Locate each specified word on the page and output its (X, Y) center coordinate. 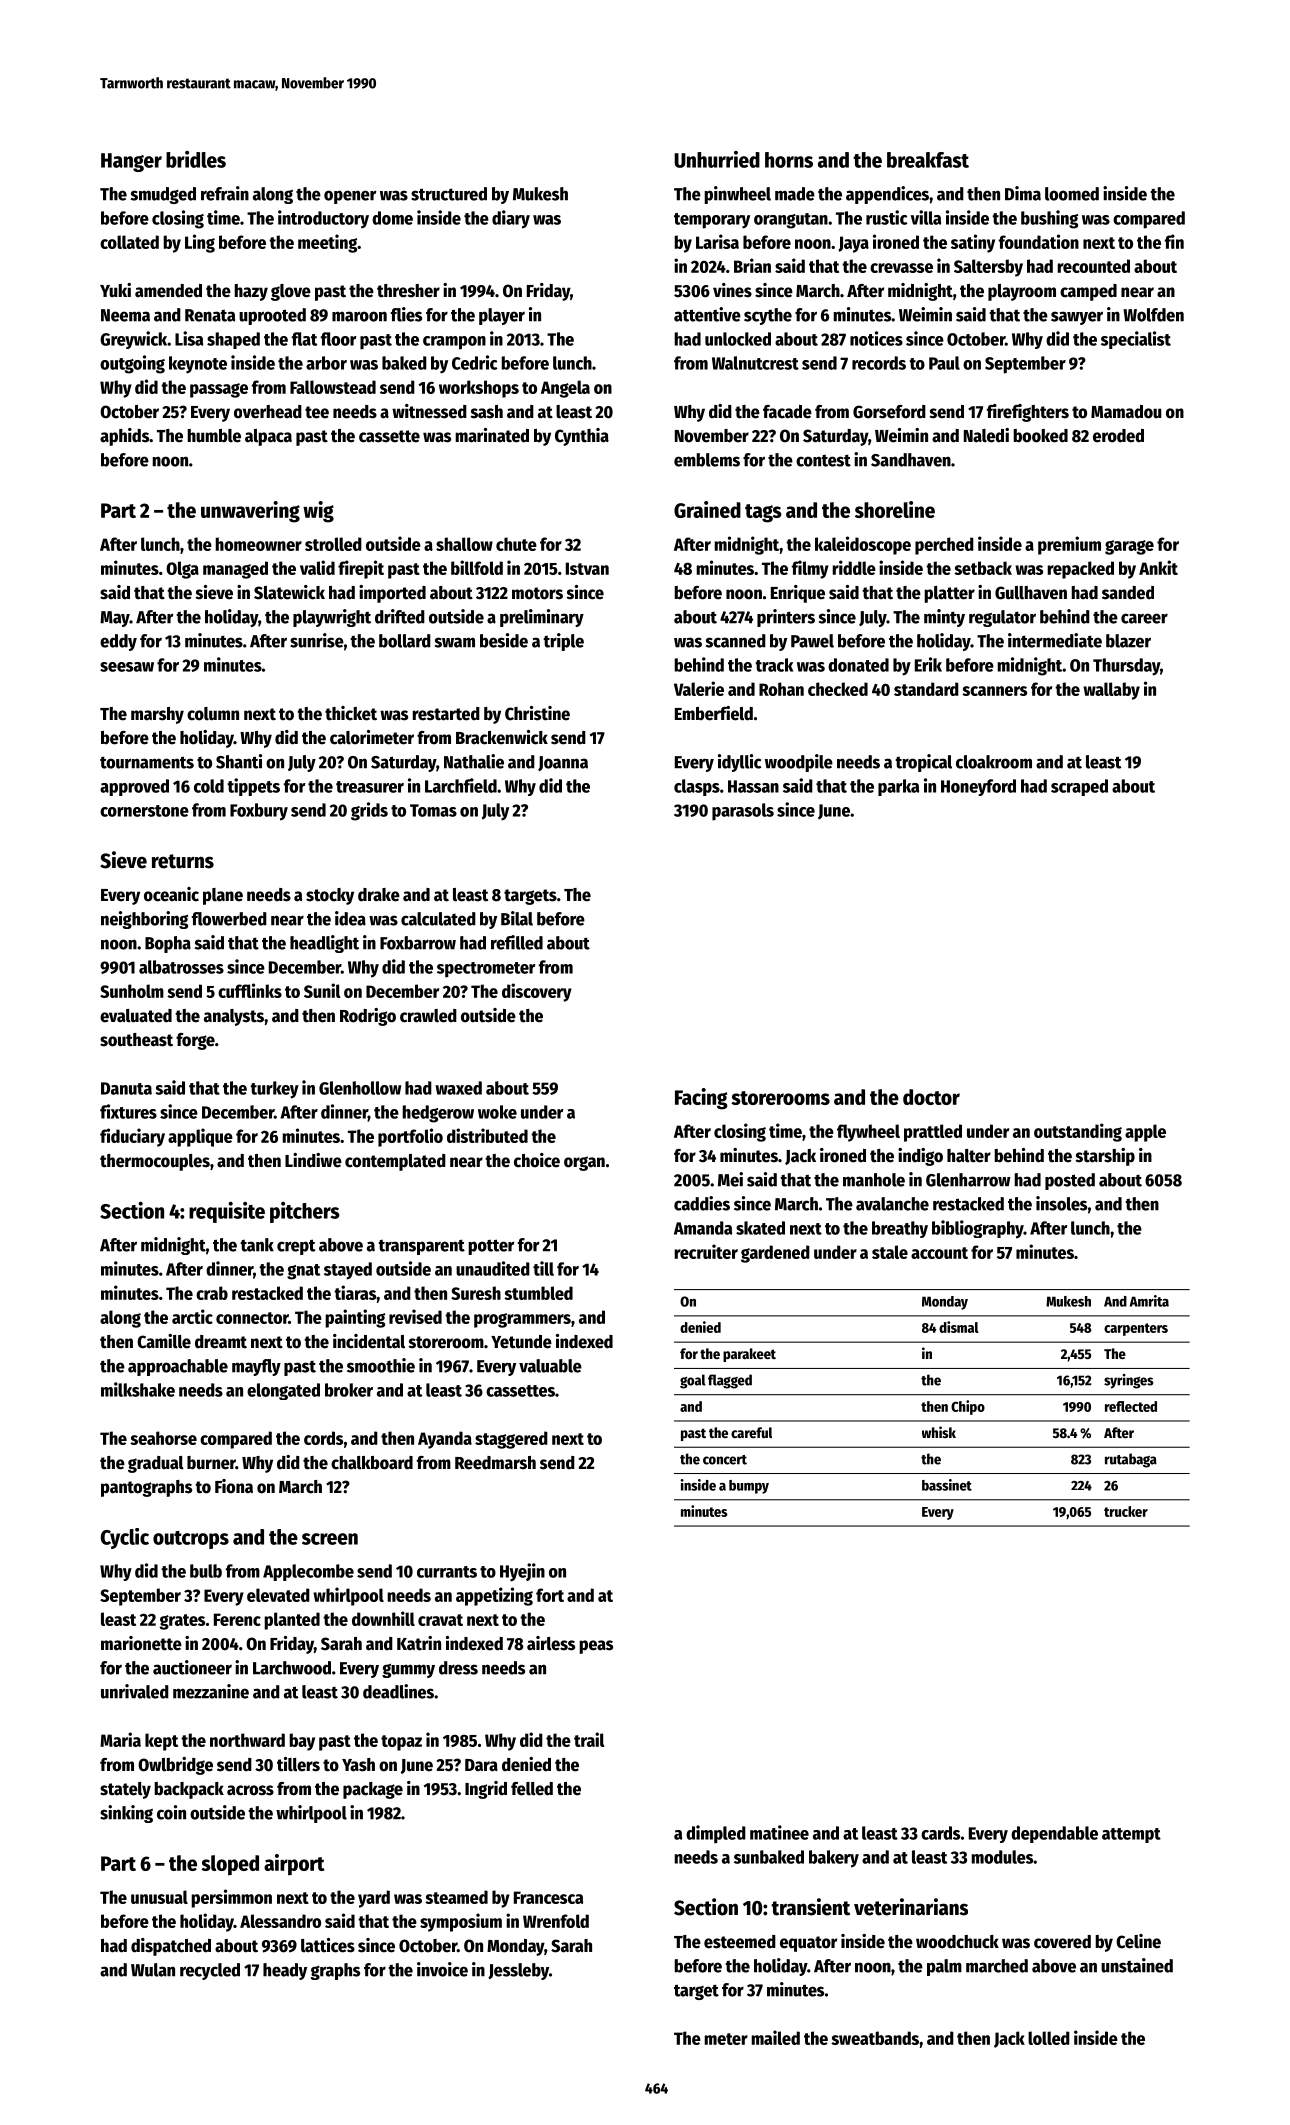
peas (596, 1647)
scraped (1079, 787)
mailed (775, 2037)
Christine (537, 713)
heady (285, 1971)
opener (350, 197)
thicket (351, 713)
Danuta (126, 1088)
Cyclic (125, 1538)
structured (449, 194)
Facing (701, 1099)
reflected (1131, 1406)
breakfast (928, 160)
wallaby (1111, 691)
